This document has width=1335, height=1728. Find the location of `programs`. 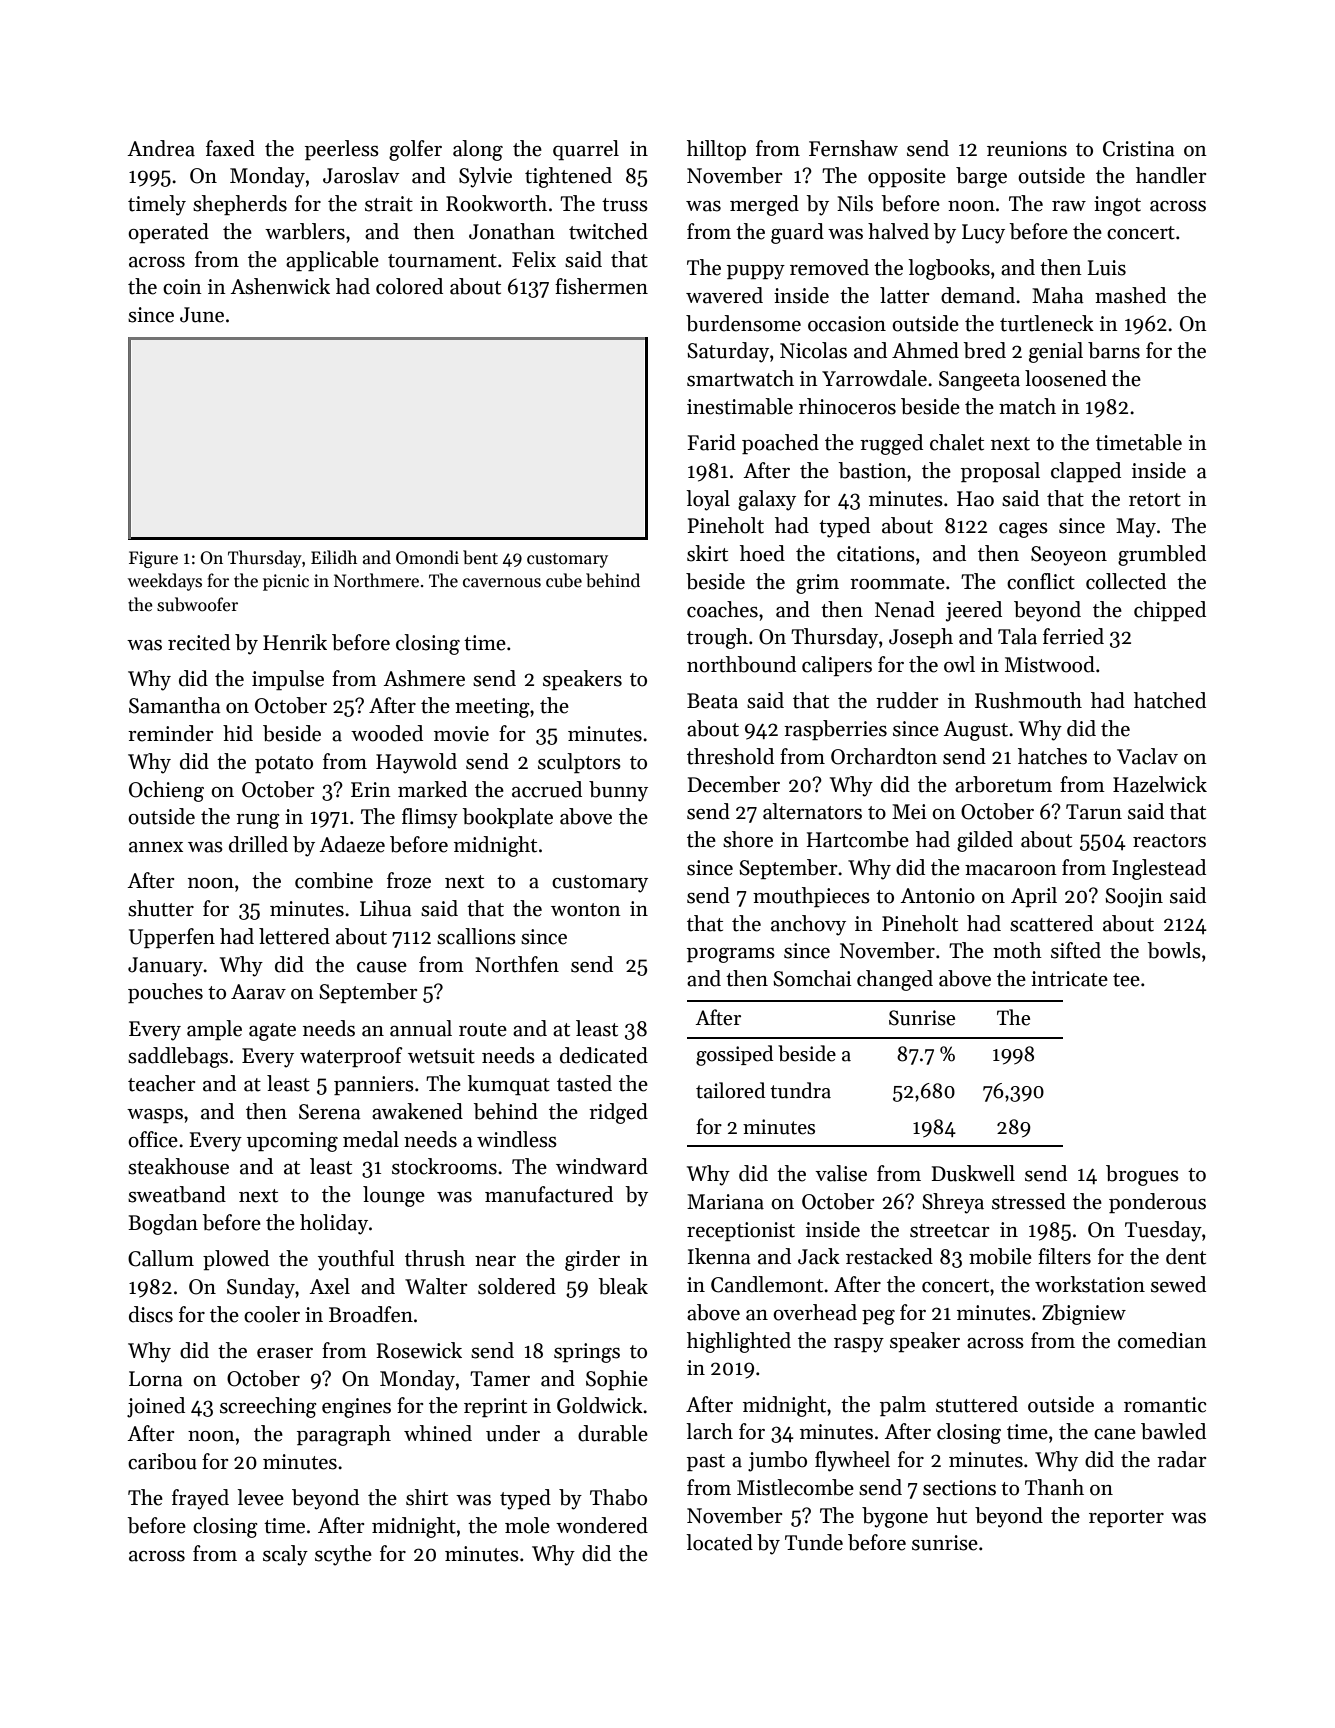

programs is located at coordinates (731, 955).
